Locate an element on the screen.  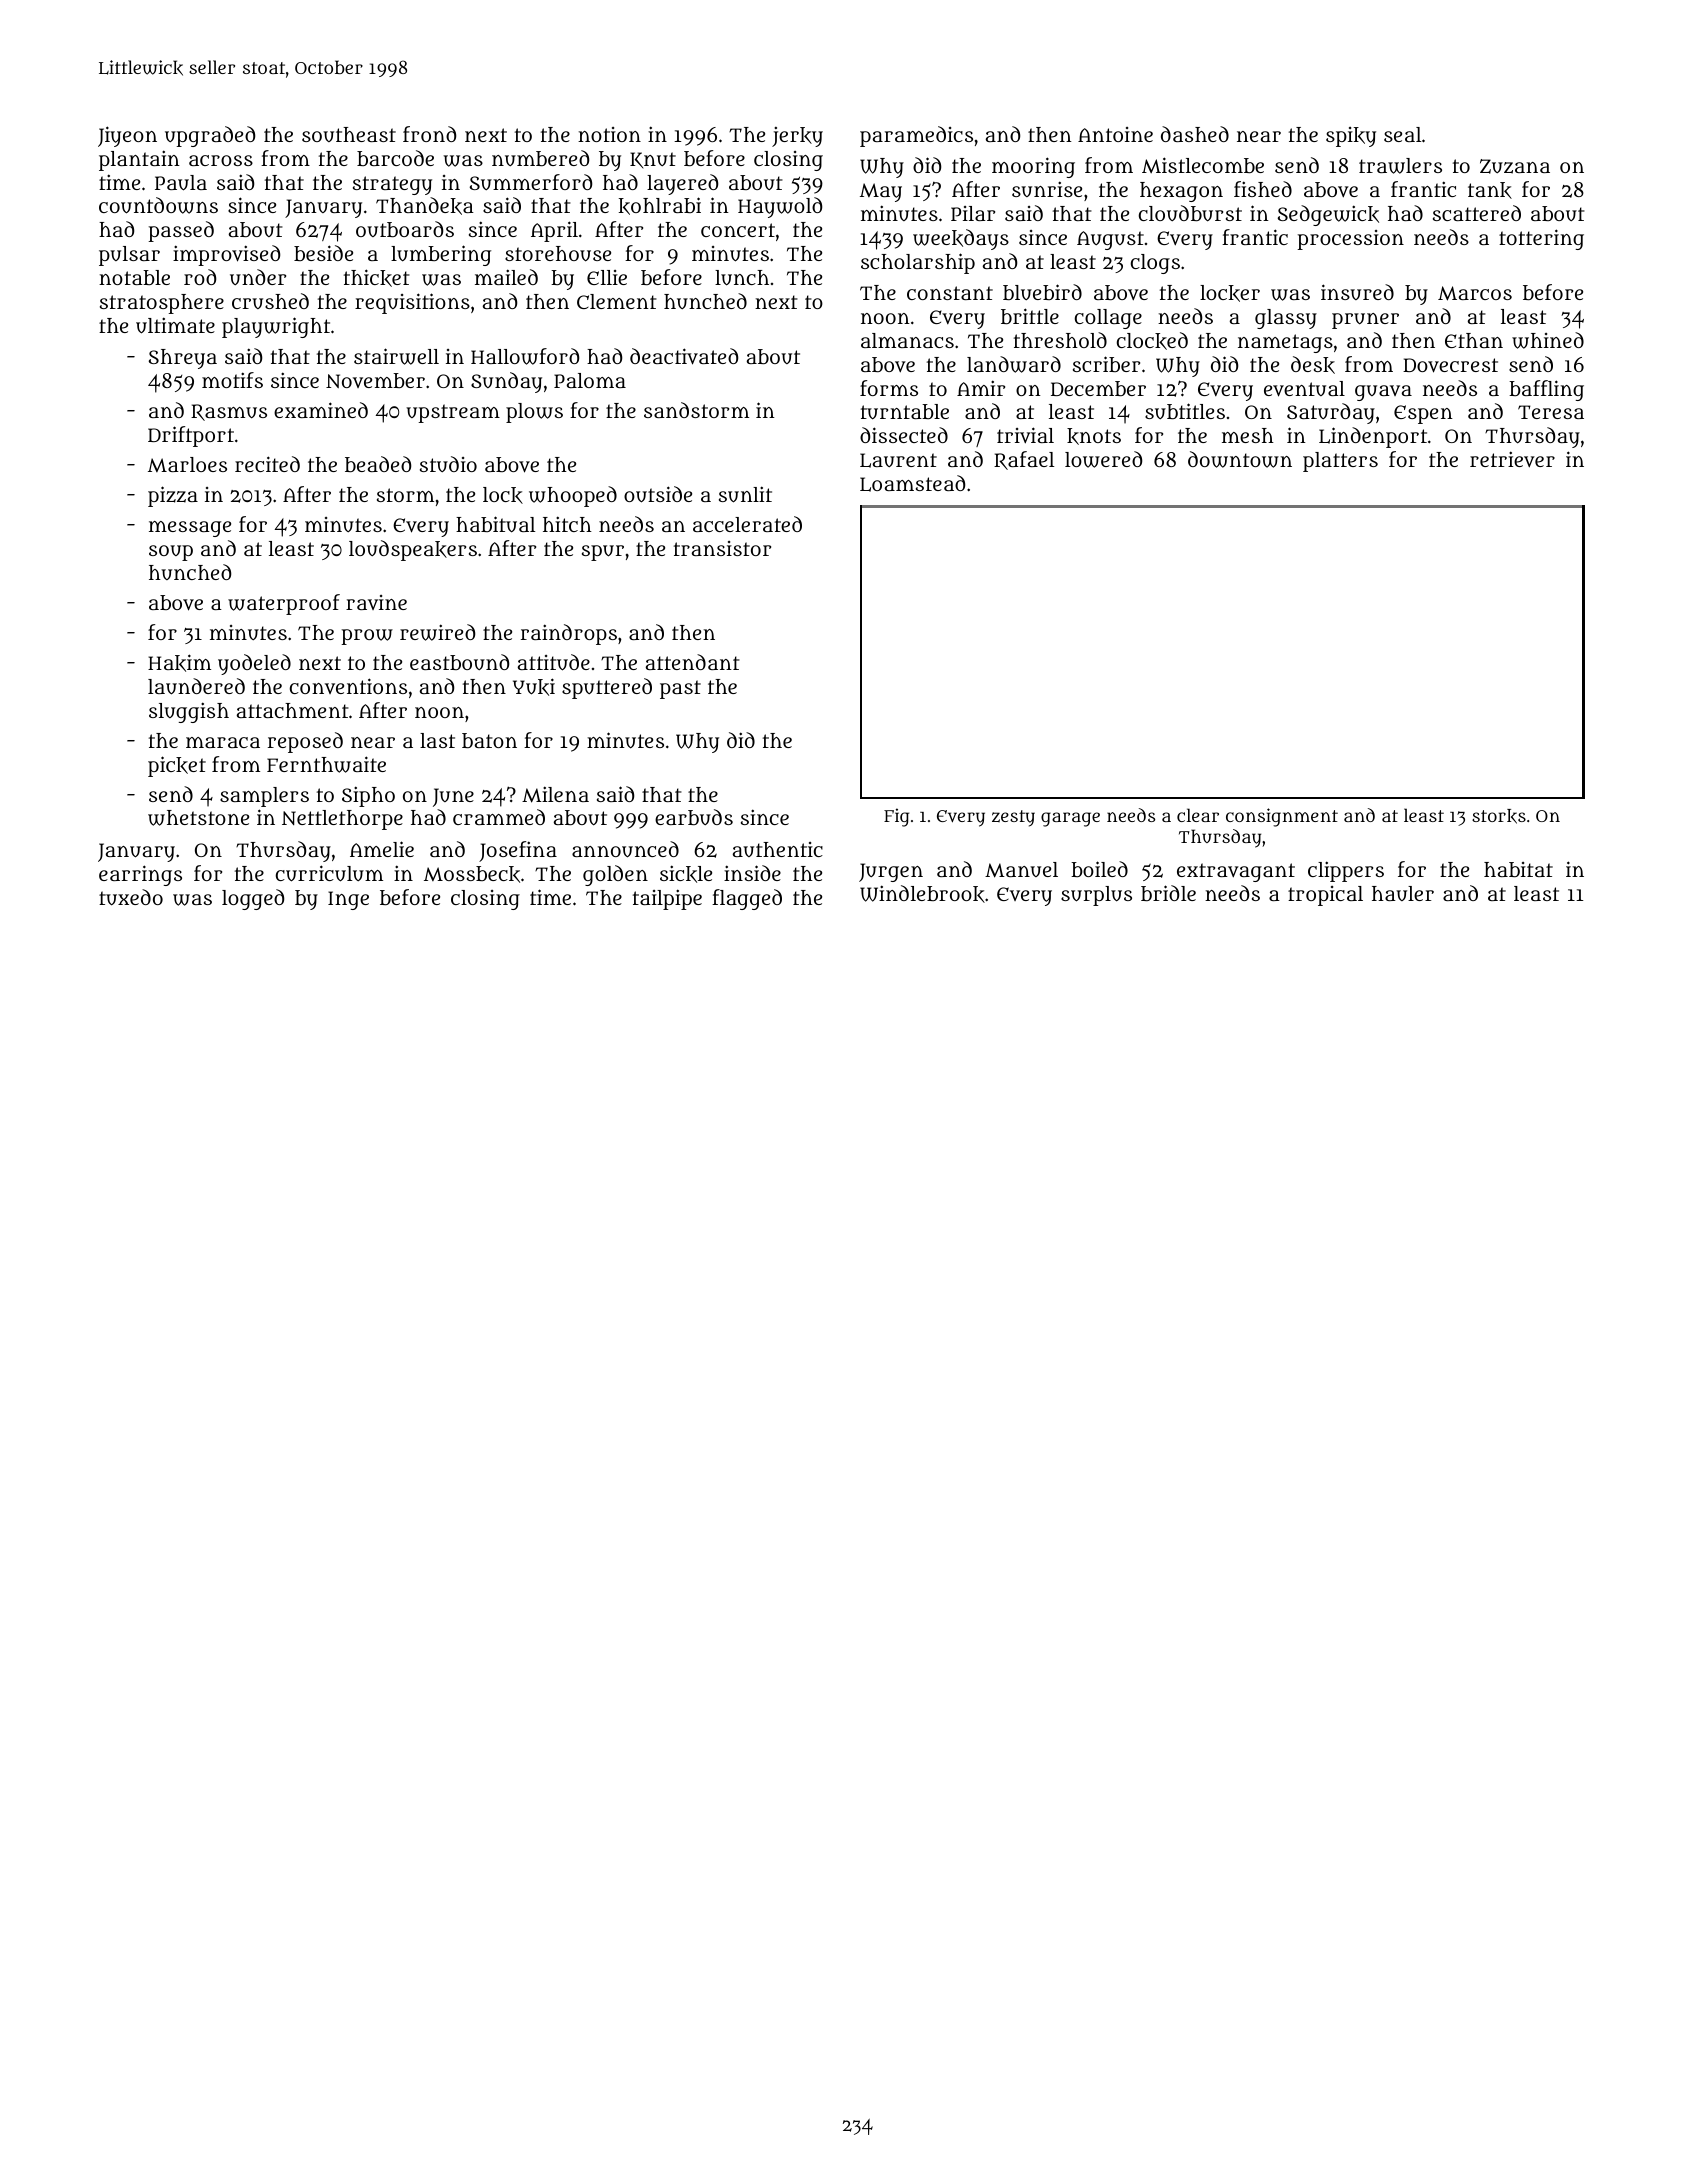
weekdays is located at coordinates (961, 239).
